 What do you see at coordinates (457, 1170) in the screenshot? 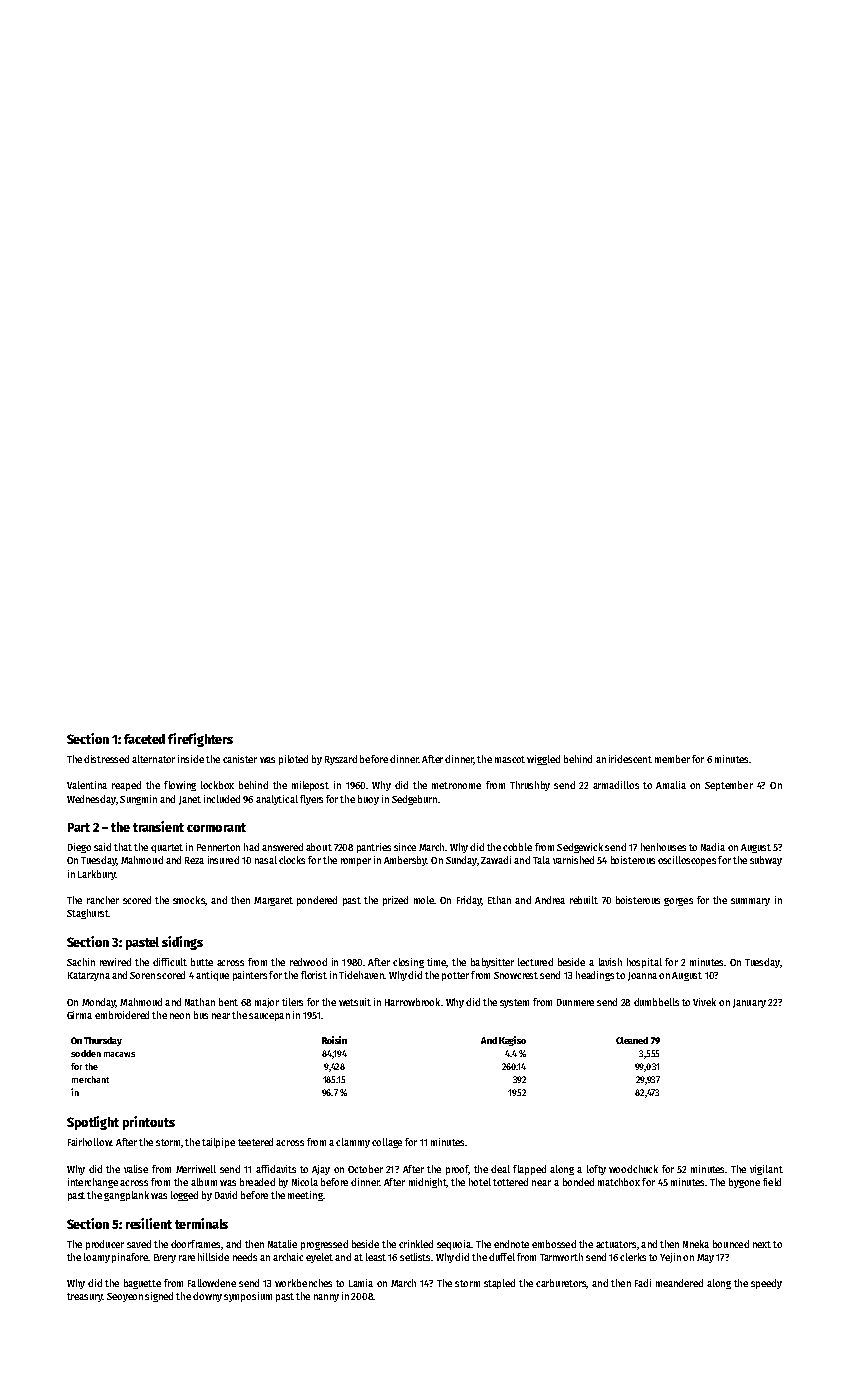
I see `proof` at bounding box center [457, 1170].
